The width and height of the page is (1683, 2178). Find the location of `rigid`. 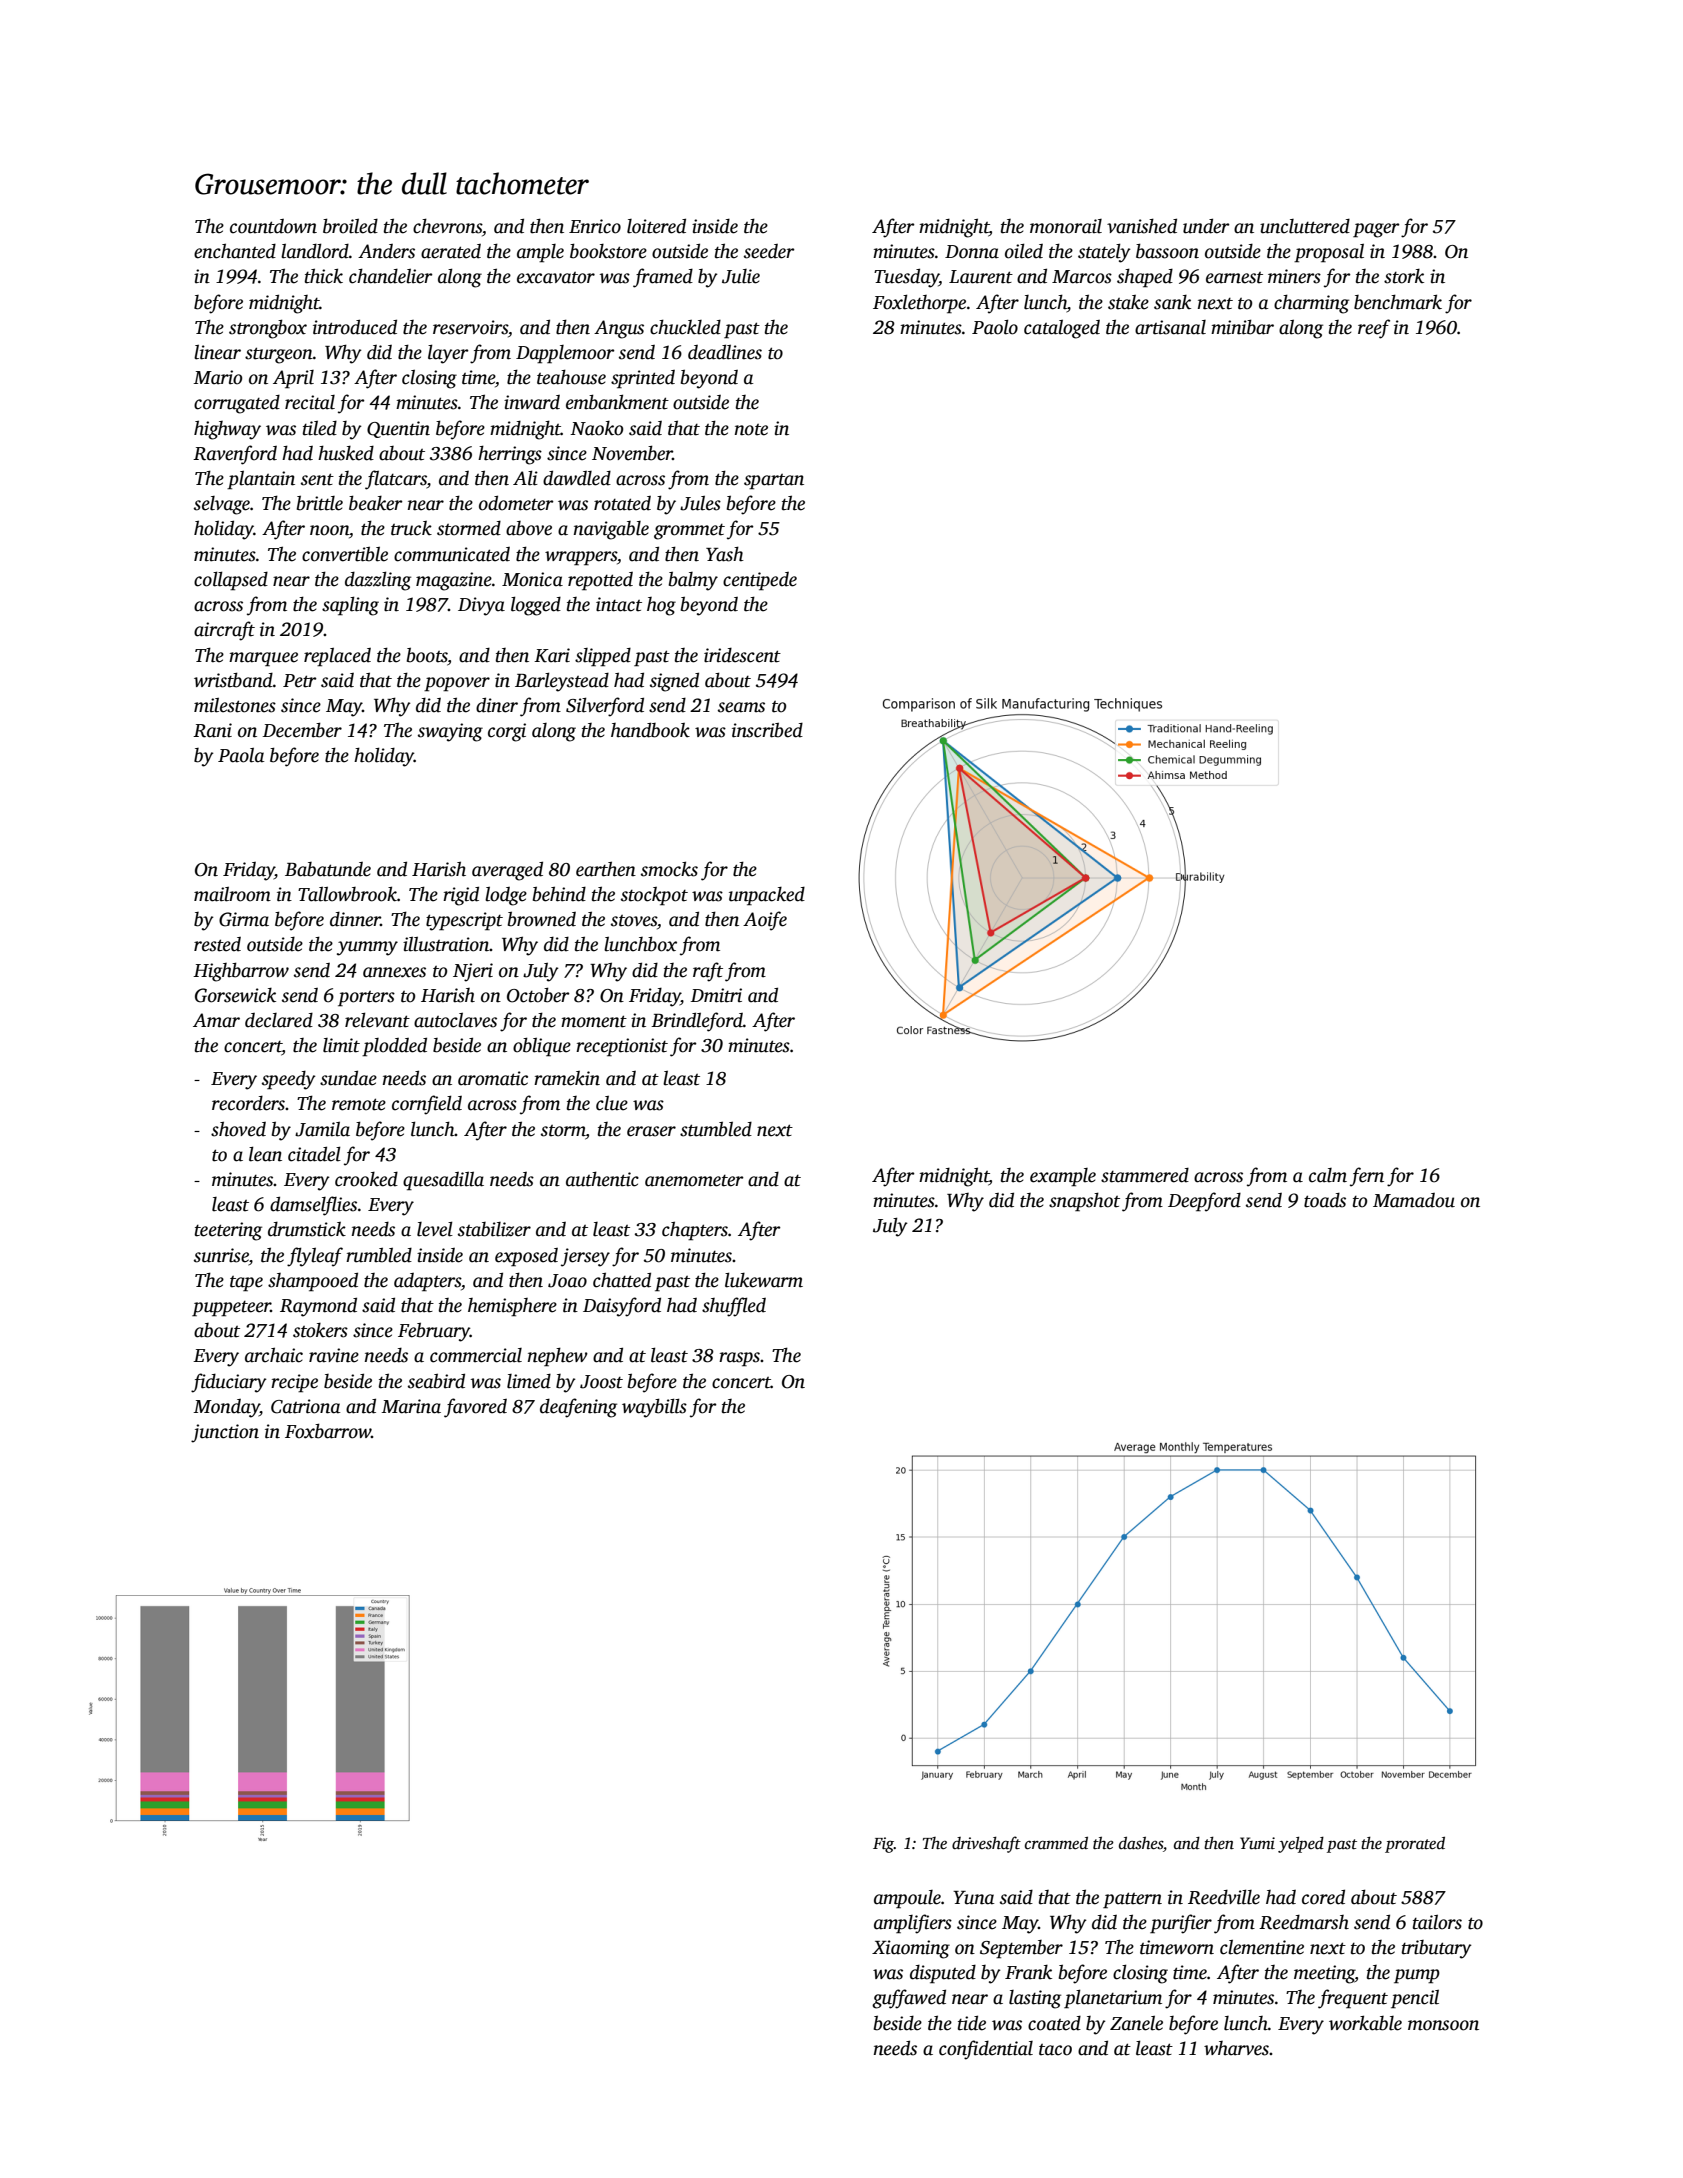

rigid is located at coordinates (461, 896).
